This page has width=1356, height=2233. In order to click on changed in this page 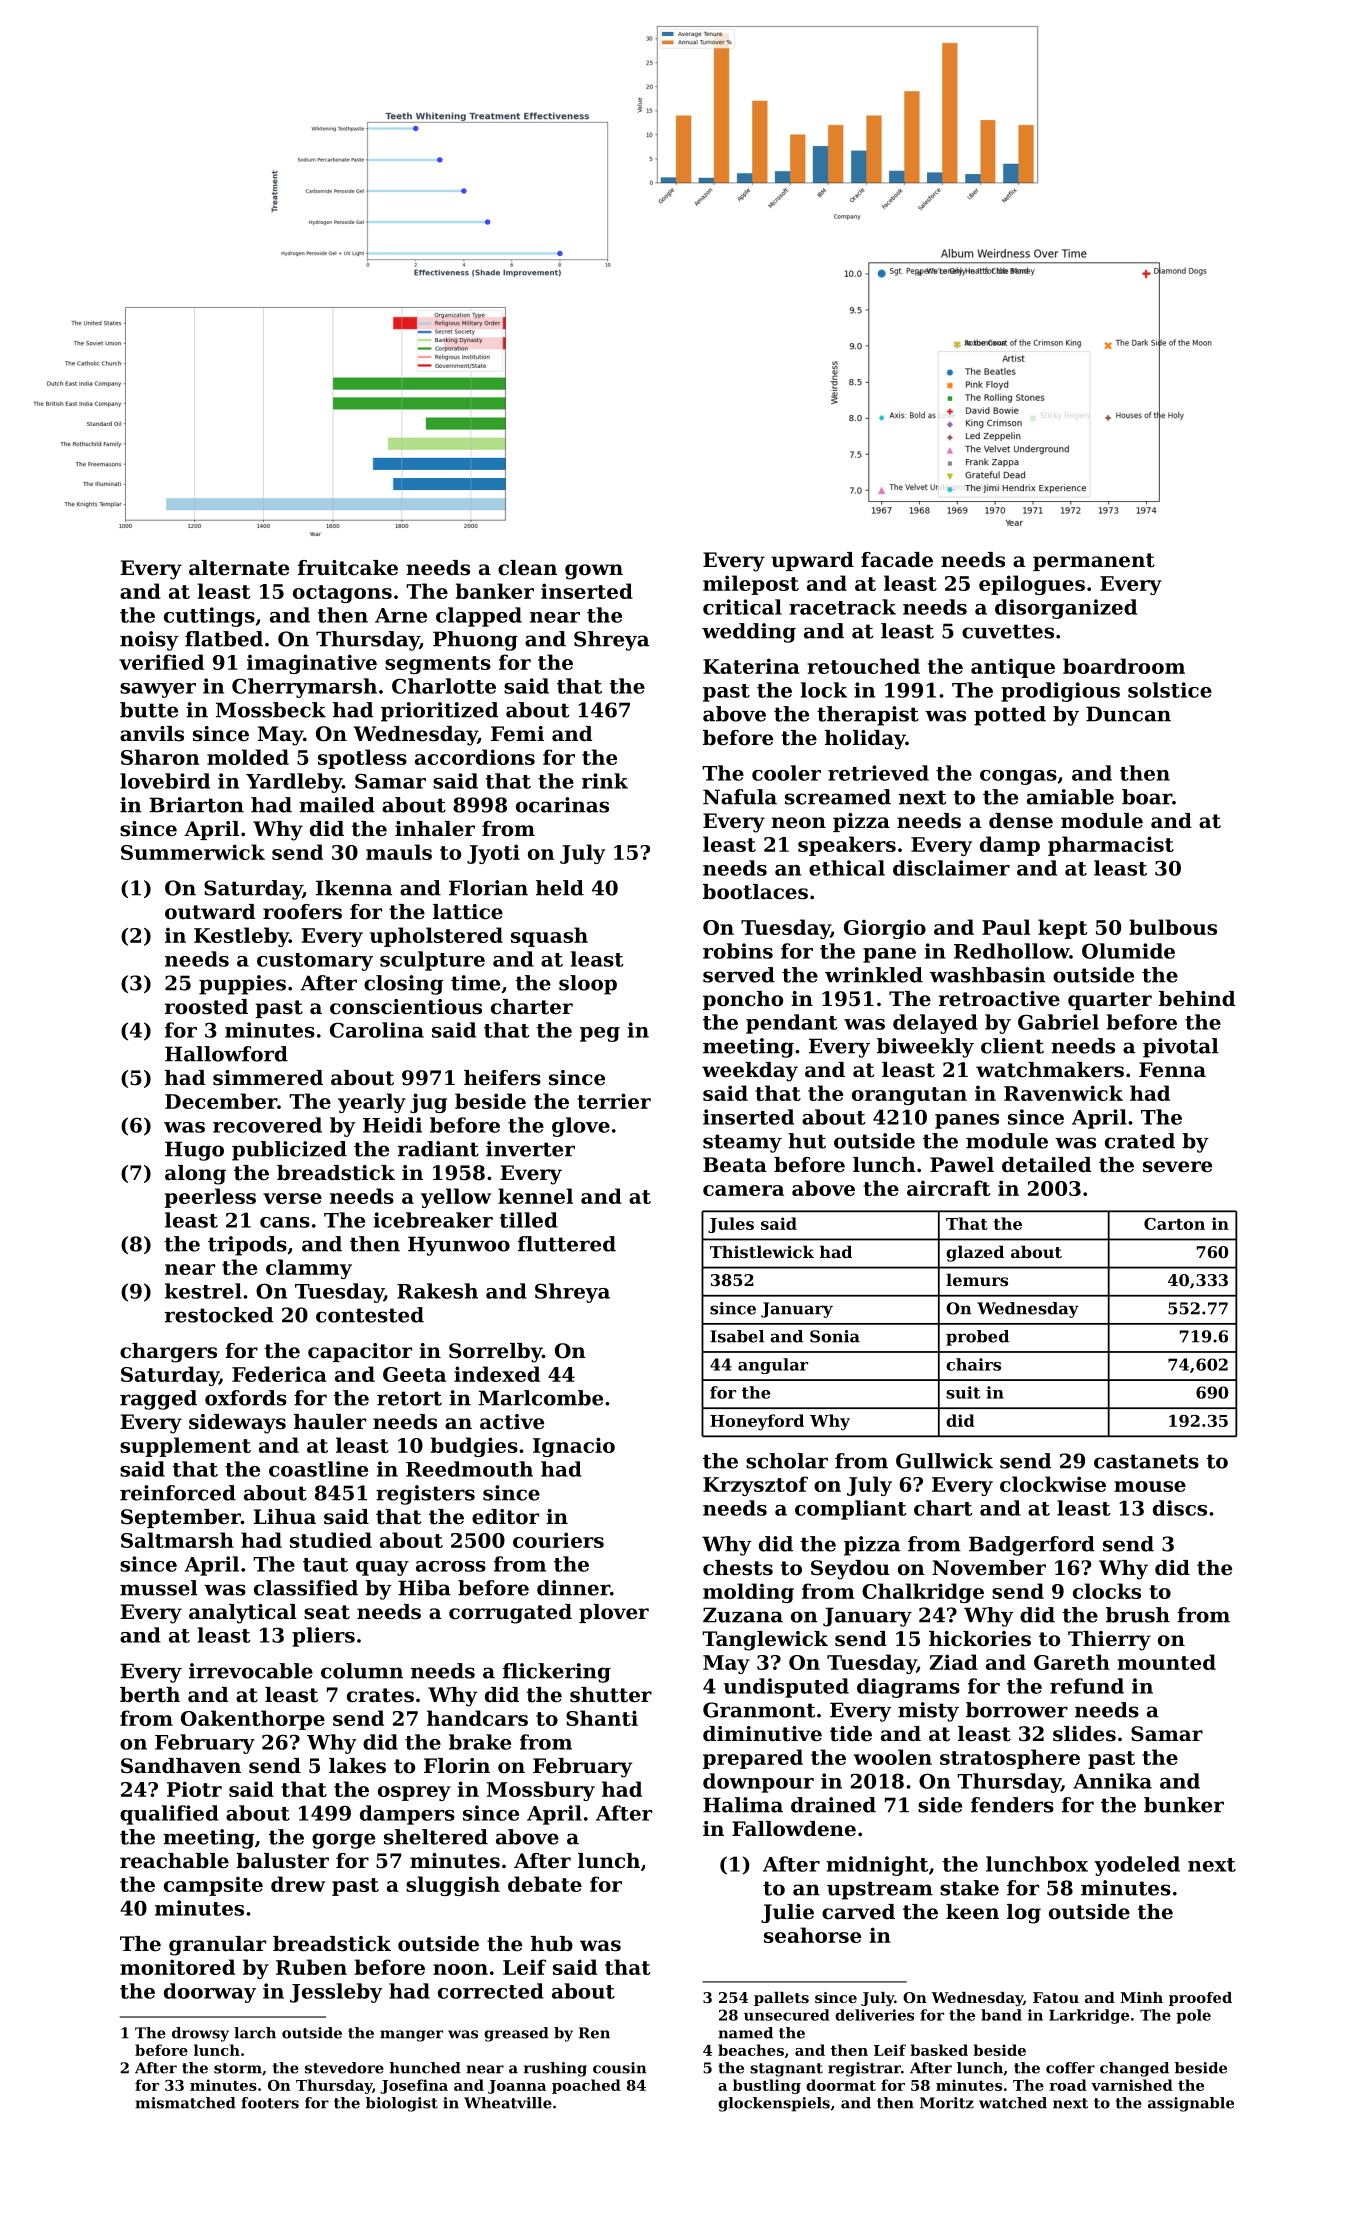, I will do `click(1134, 2069)`.
